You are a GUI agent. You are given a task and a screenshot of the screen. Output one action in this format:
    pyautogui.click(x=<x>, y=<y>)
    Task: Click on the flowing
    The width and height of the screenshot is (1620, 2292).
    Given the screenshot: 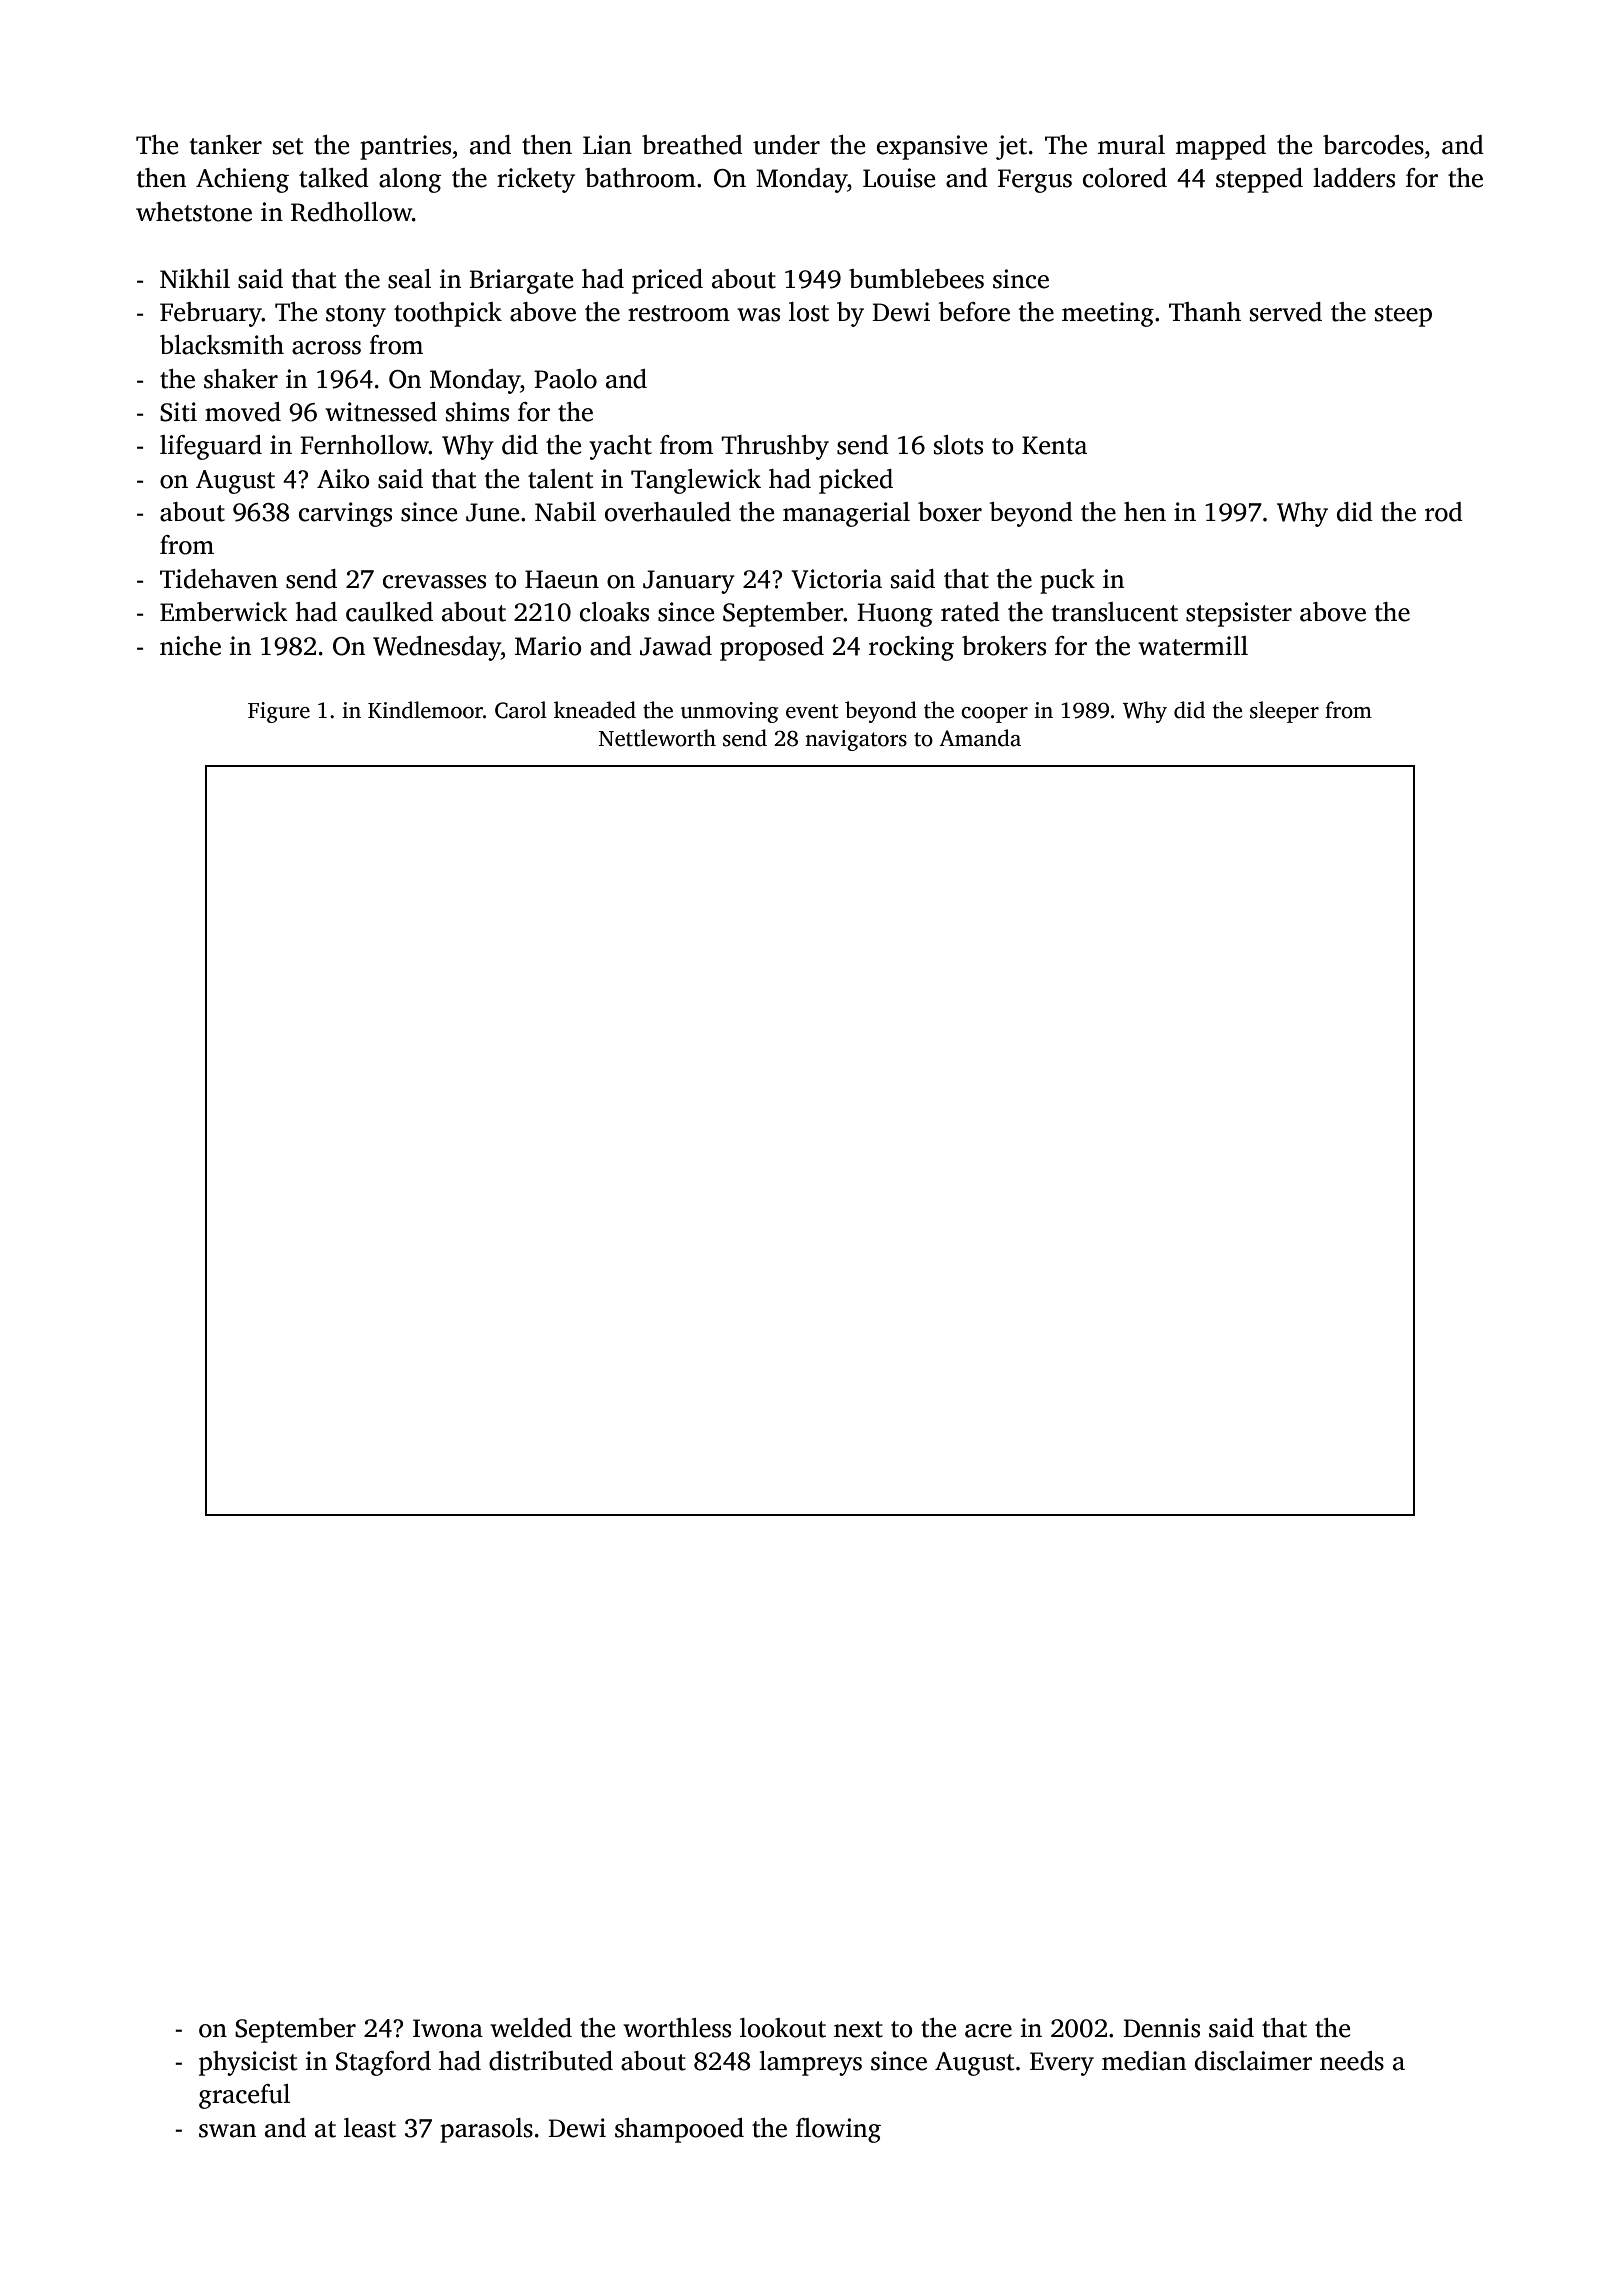 What is the action you would take?
    pyautogui.click(x=838, y=2130)
